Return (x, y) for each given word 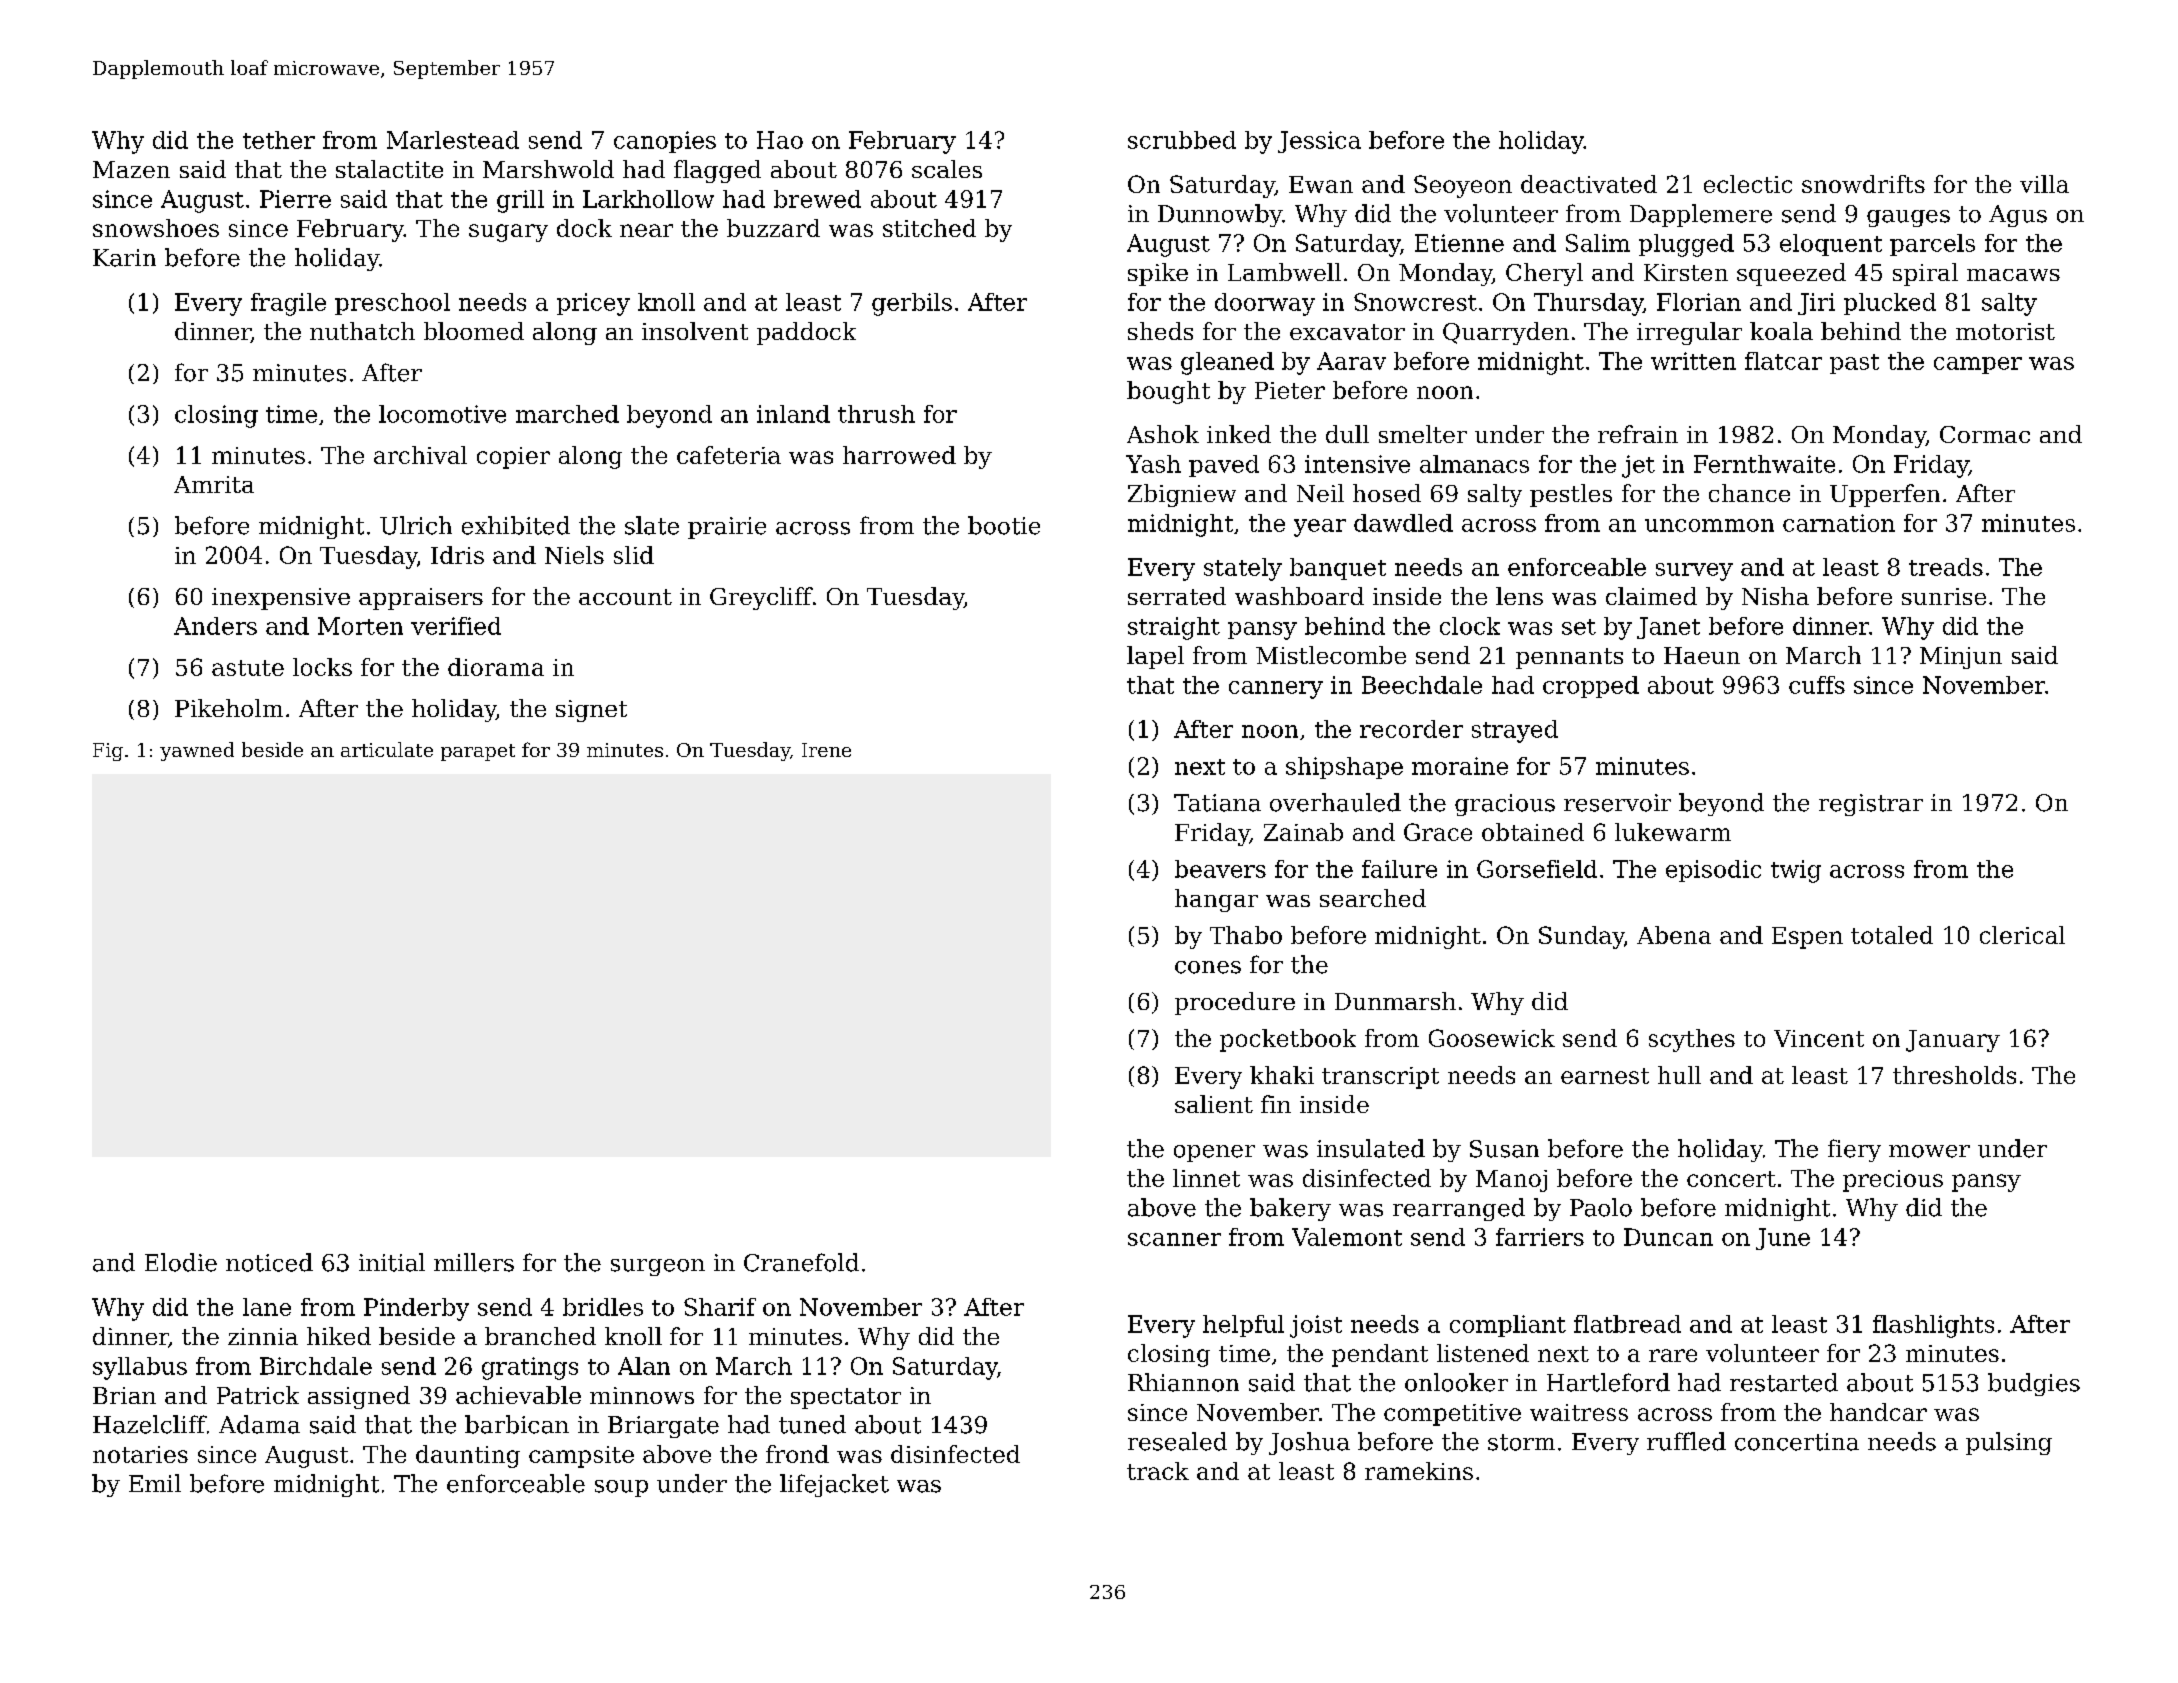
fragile (288, 304)
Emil (155, 1483)
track (1158, 1471)
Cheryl (1544, 274)
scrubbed (1182, 140)
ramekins (1419, 1471)
